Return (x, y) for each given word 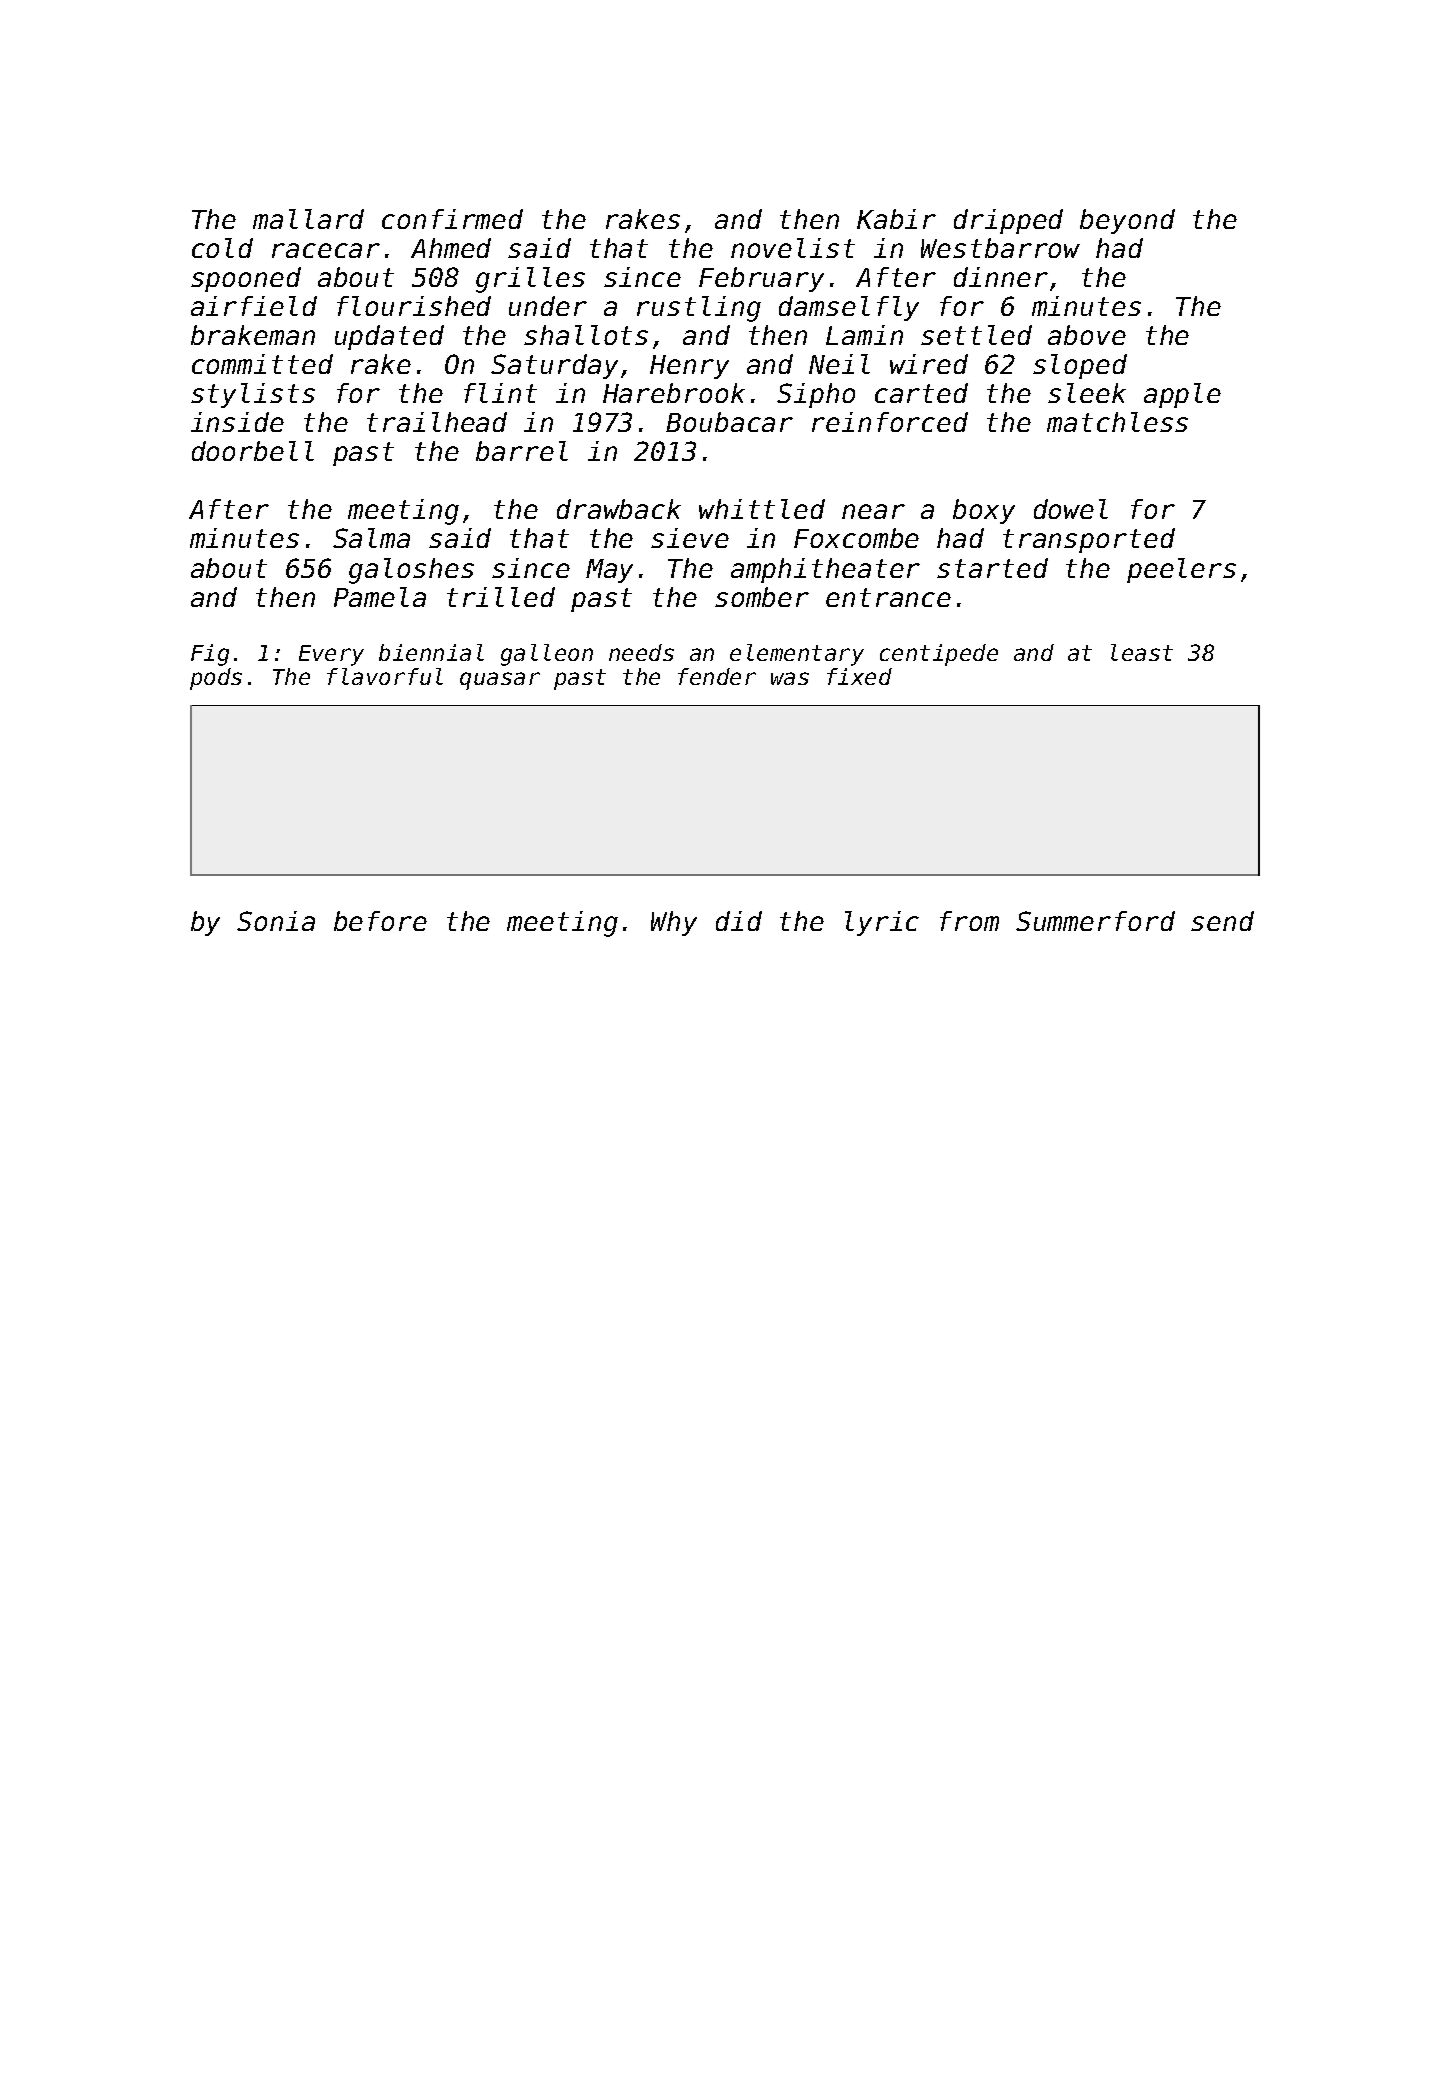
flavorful (385, 676)
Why (674, 923)
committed (262, 364)
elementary (797, 655)
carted (921, 393)
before (380, 921)
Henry (689, 367)
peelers (1181, 570)
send (1222, 921)
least (1142, 652)
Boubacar (729, 422)
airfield (254, 306)
